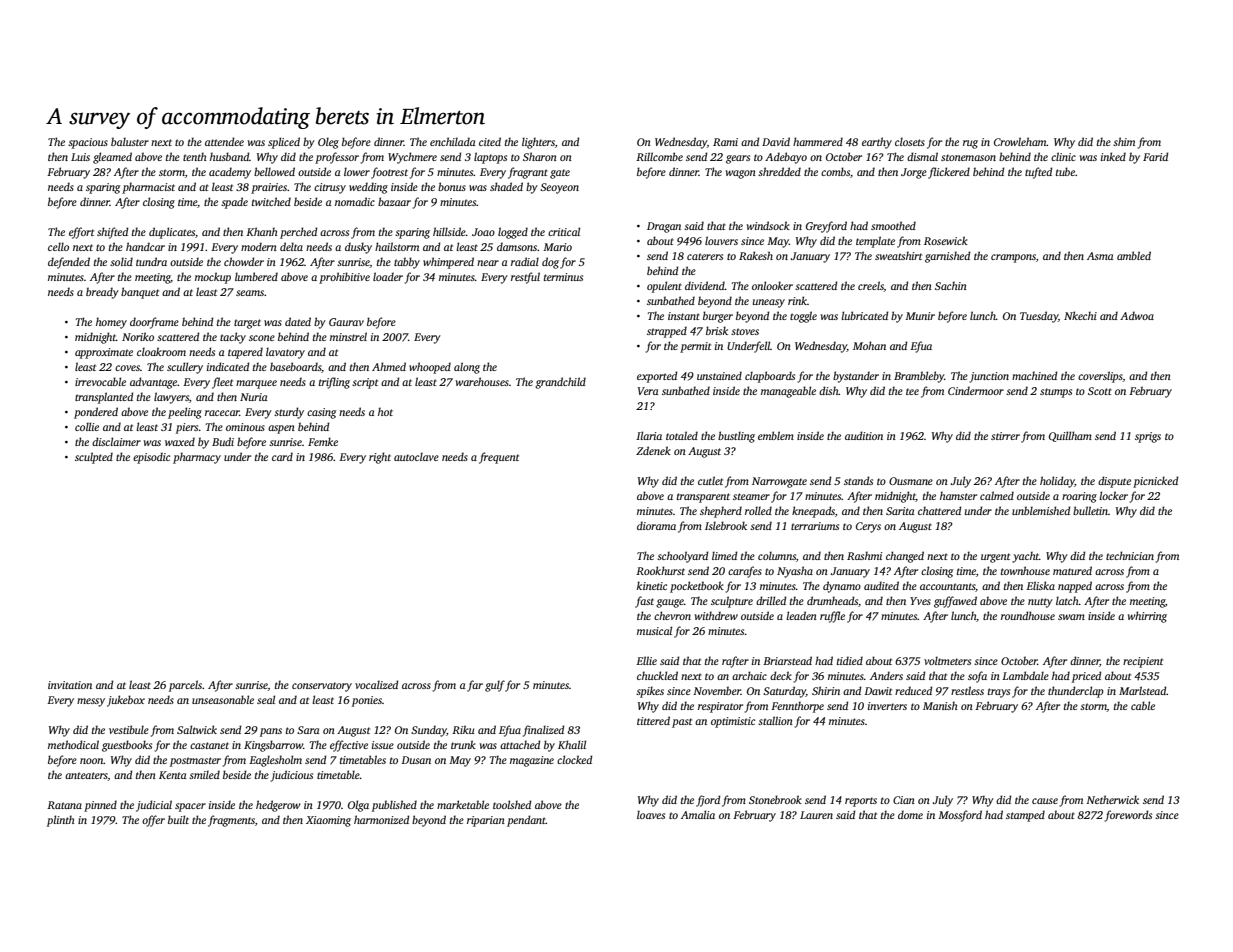 The image size is (1233, 952). Describe the element at coordinates (1124, 141) in the image. I see `shim` at that location.
